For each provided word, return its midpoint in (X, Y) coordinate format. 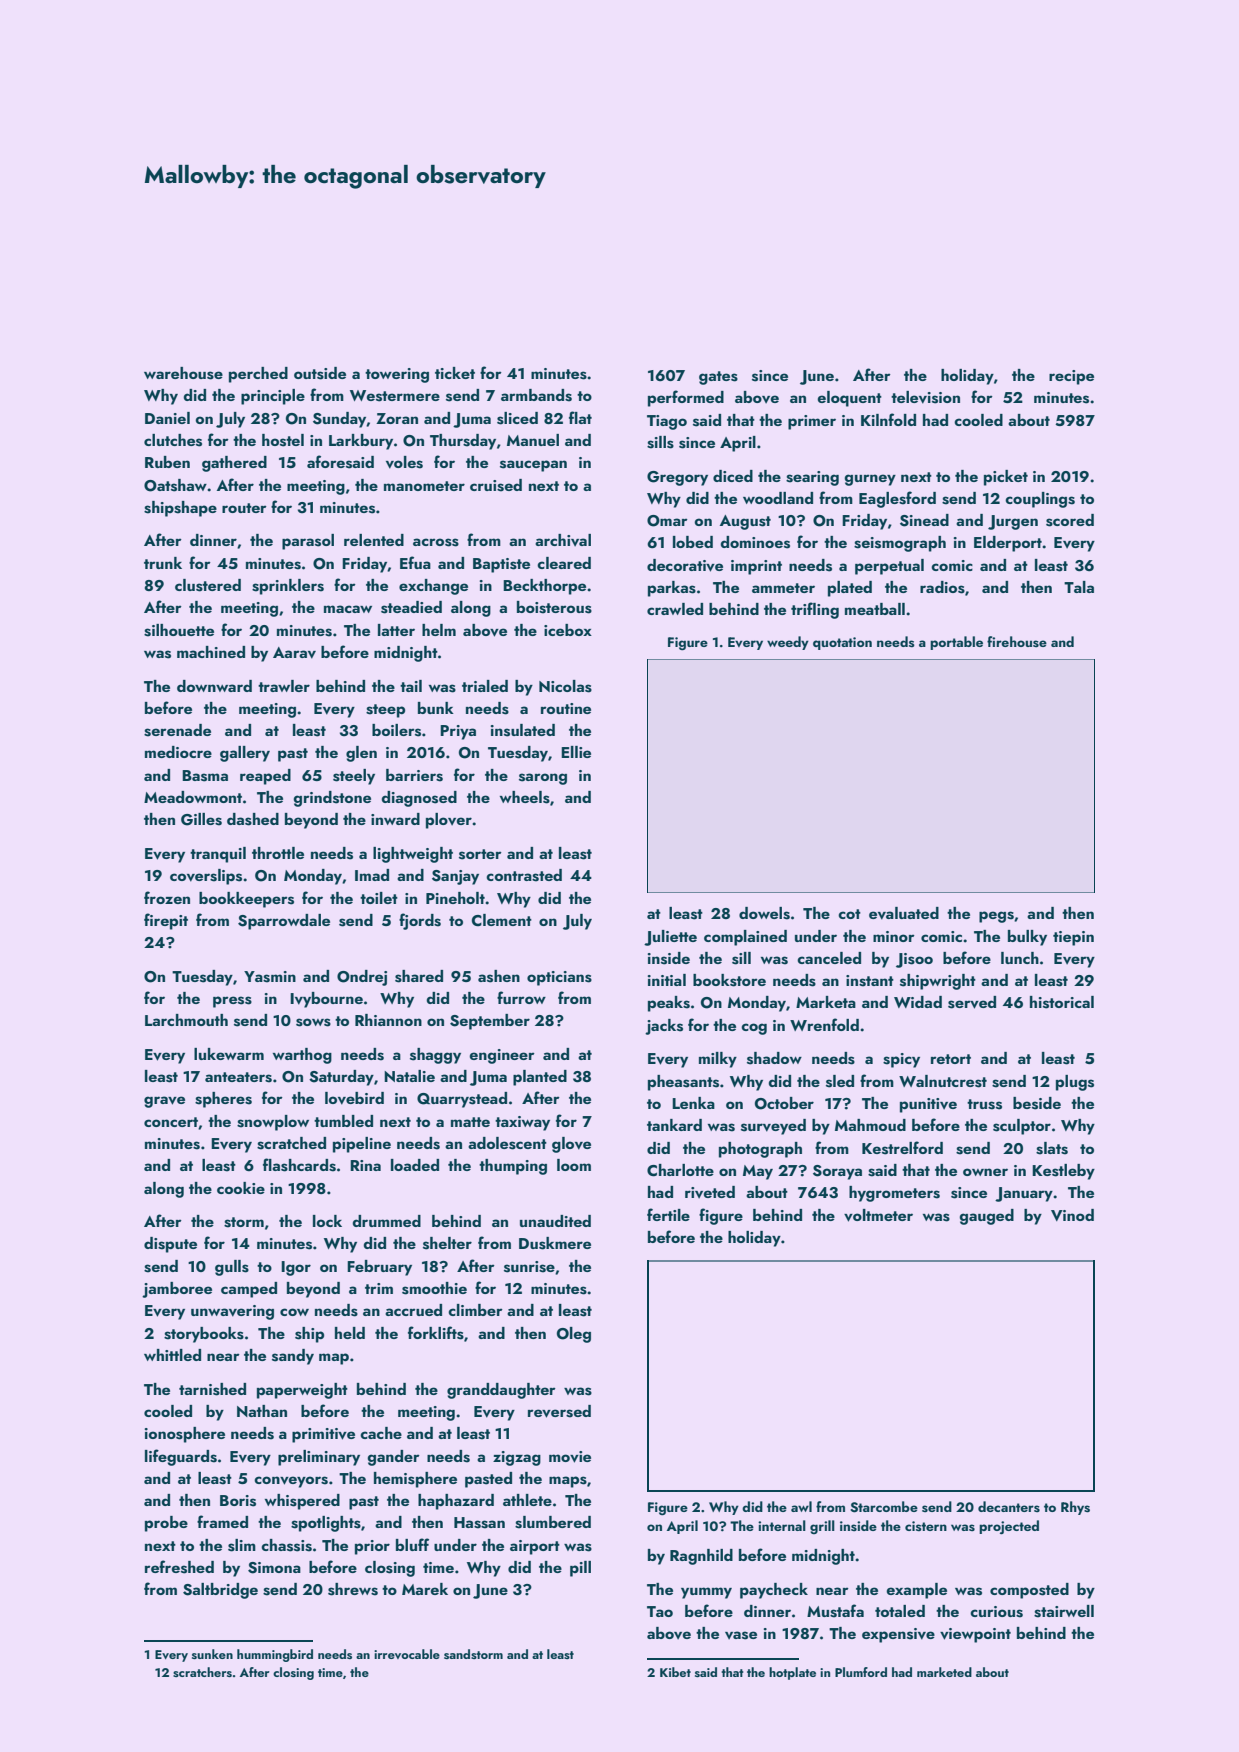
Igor (296, 1268)
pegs (996, 917)
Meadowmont (193, 797)
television (925, 397)
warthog (302, 1056)
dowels (764, 913)
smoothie (434, 1288)
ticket (455, 373)
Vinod (1072, 1215)
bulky (1027, 938)
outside (320, 373)
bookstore (729, 980)
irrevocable (407, 1654)
